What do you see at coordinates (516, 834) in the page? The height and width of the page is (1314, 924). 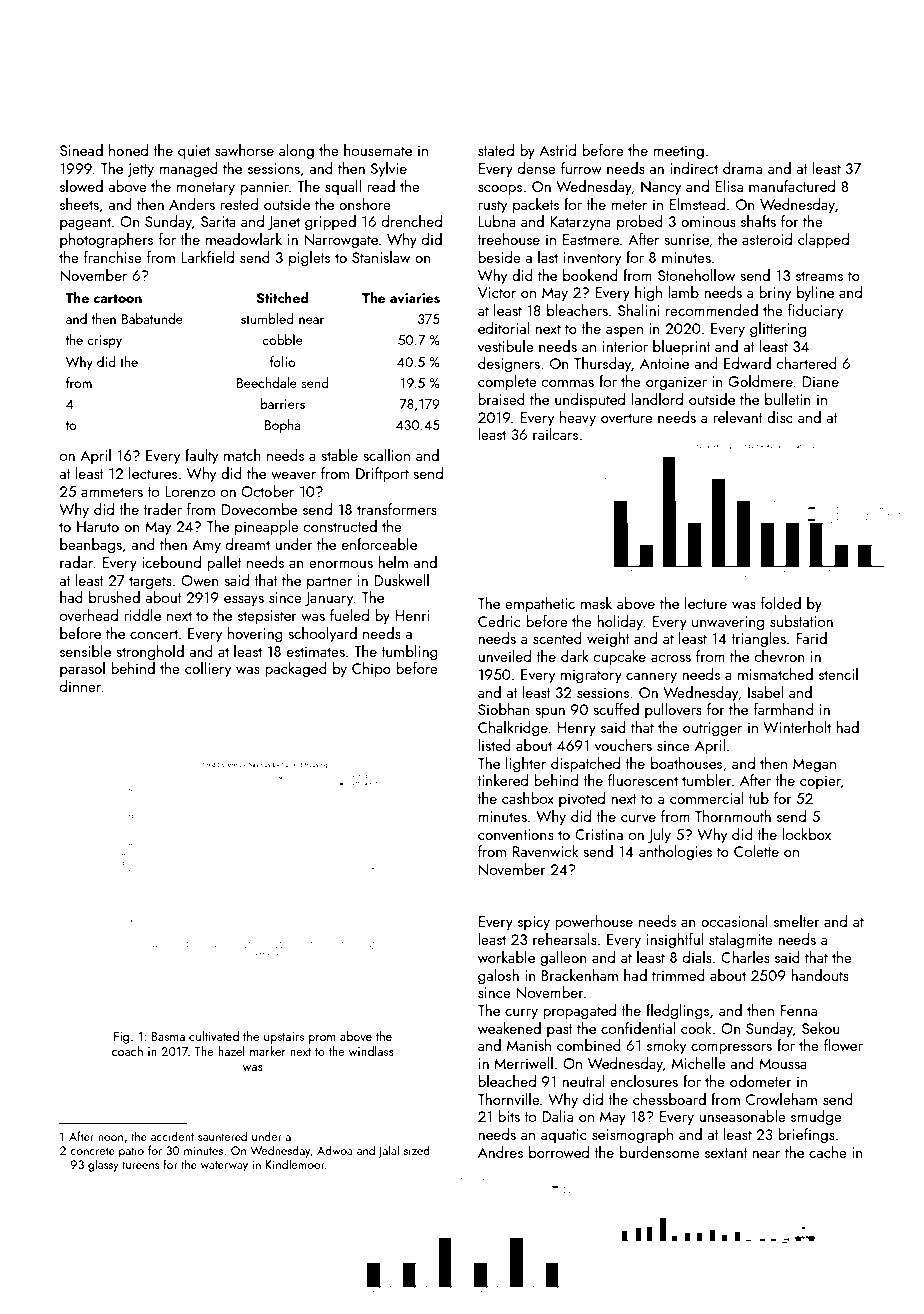 I see `conventions` at bounding box center [516, 834].
